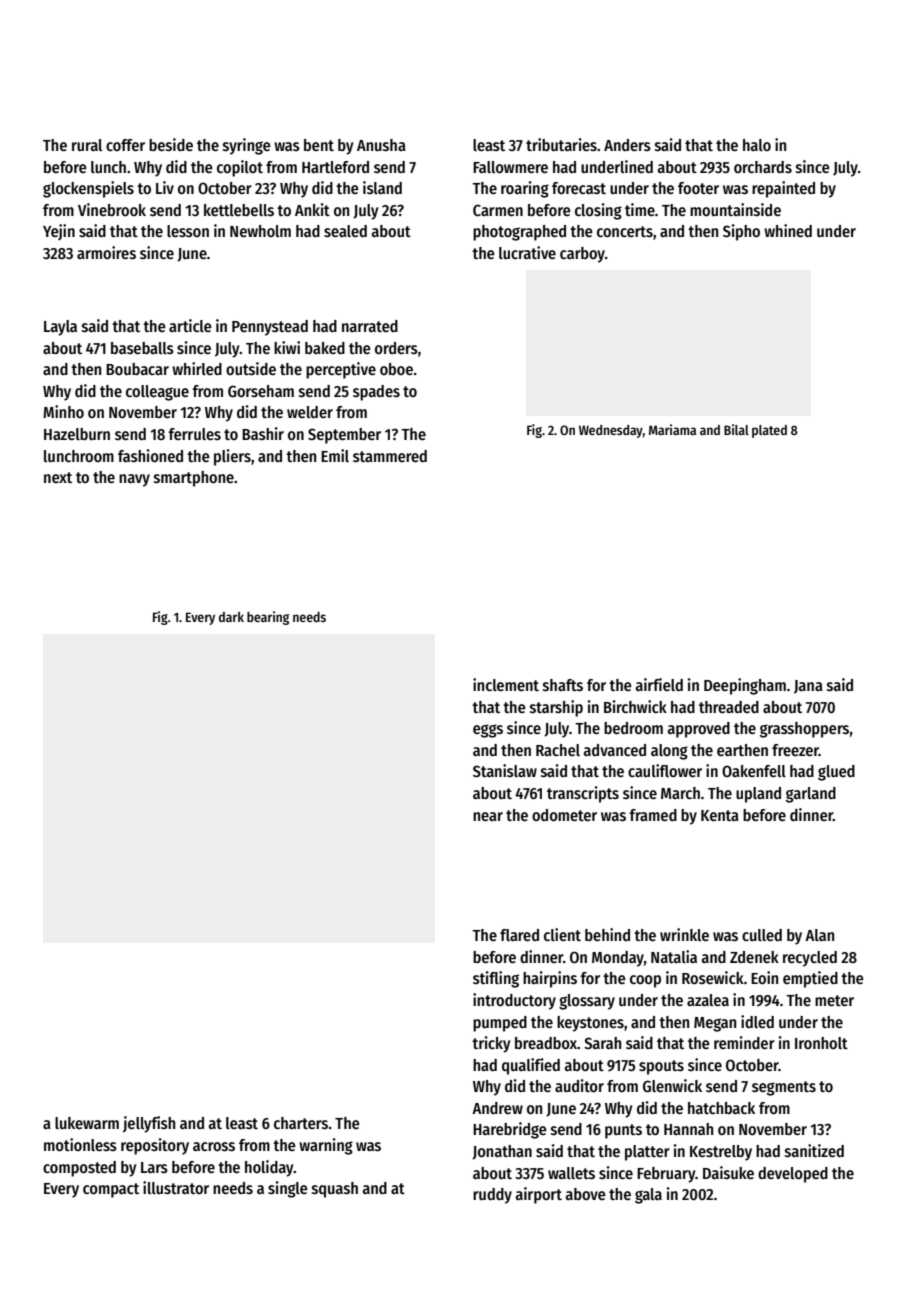 The width and height of the screenshot is (908, 1316). What do you see at coordinates (176, 1188) in the screenshot?
I see `illustrator` at bounding box center [176, 1188].
